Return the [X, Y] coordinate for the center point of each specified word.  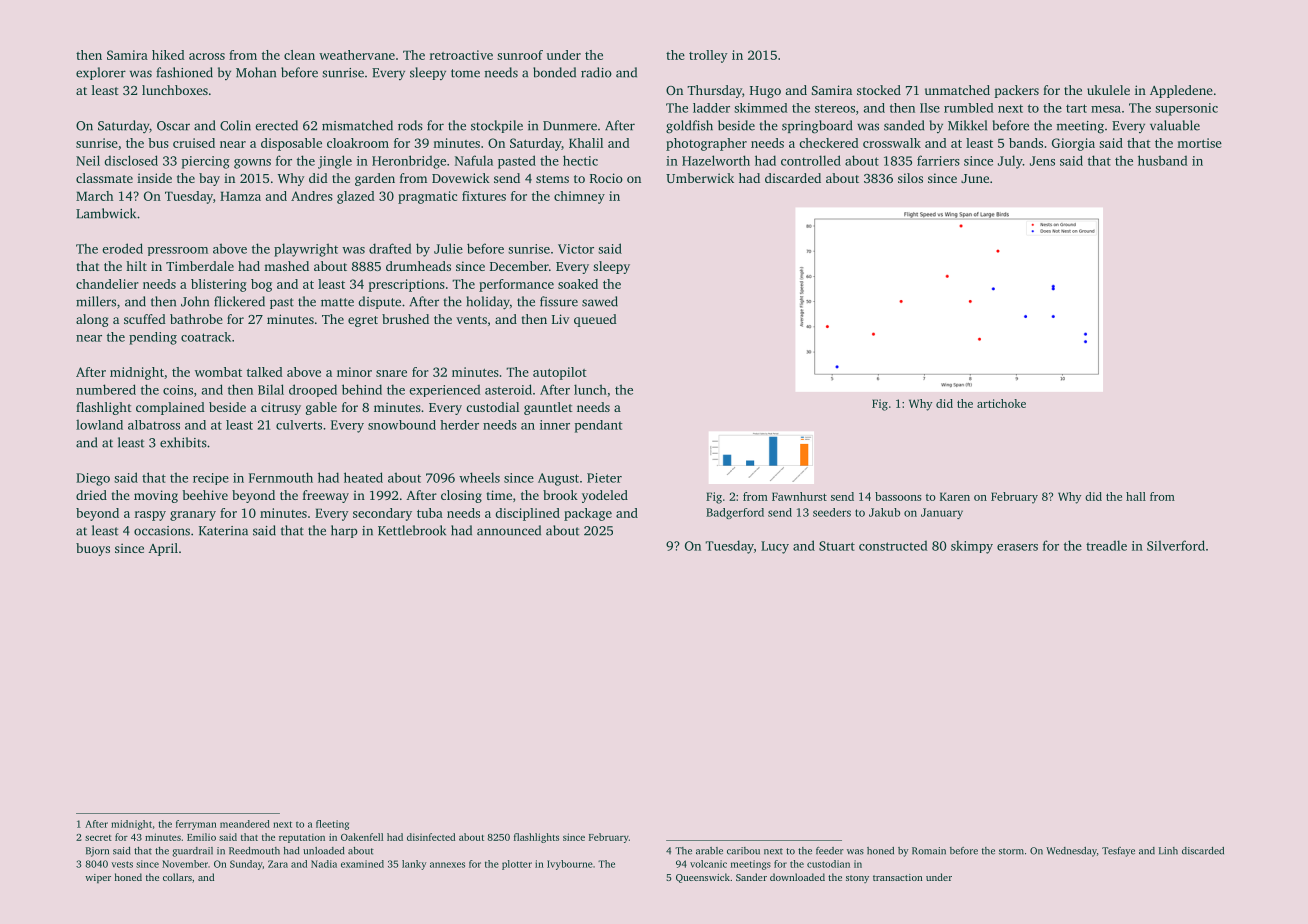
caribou [743, 851]
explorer [101, 73]
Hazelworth [716, 160]
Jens [1042, 161]
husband [1162, 160]
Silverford [1176, 545]
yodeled [605, 496]
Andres [312, 196]
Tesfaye [1118, 852]
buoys [93, 549]
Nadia [324, 864]
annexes [447, 865]
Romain [929, 851]
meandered [245, 824]
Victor [576, 249]
